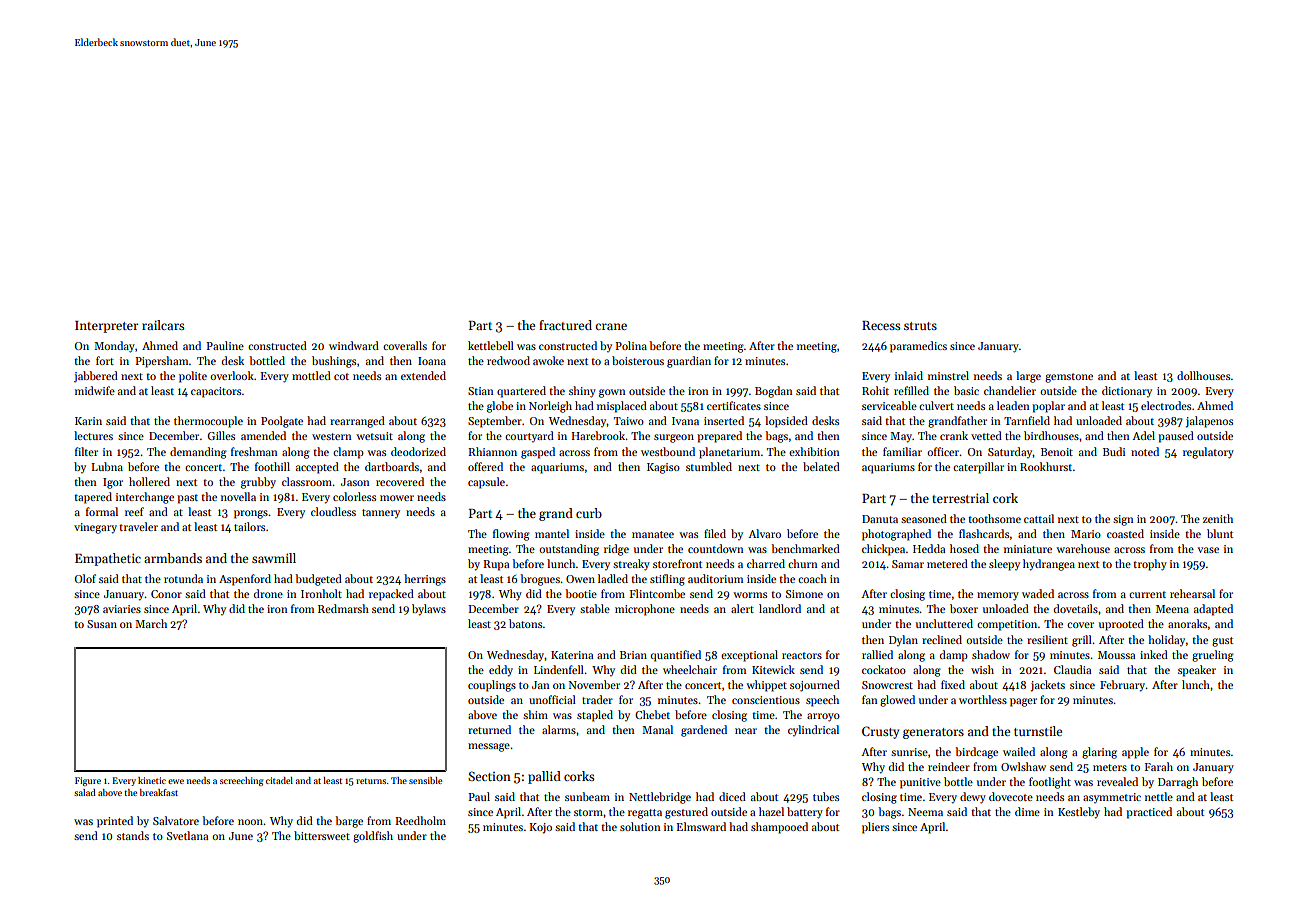 The image size is (1308, 924). What do you see at coordinates (1123, 520) in the screenshot?
I see `sign` at bounding box center [1123, 520].
